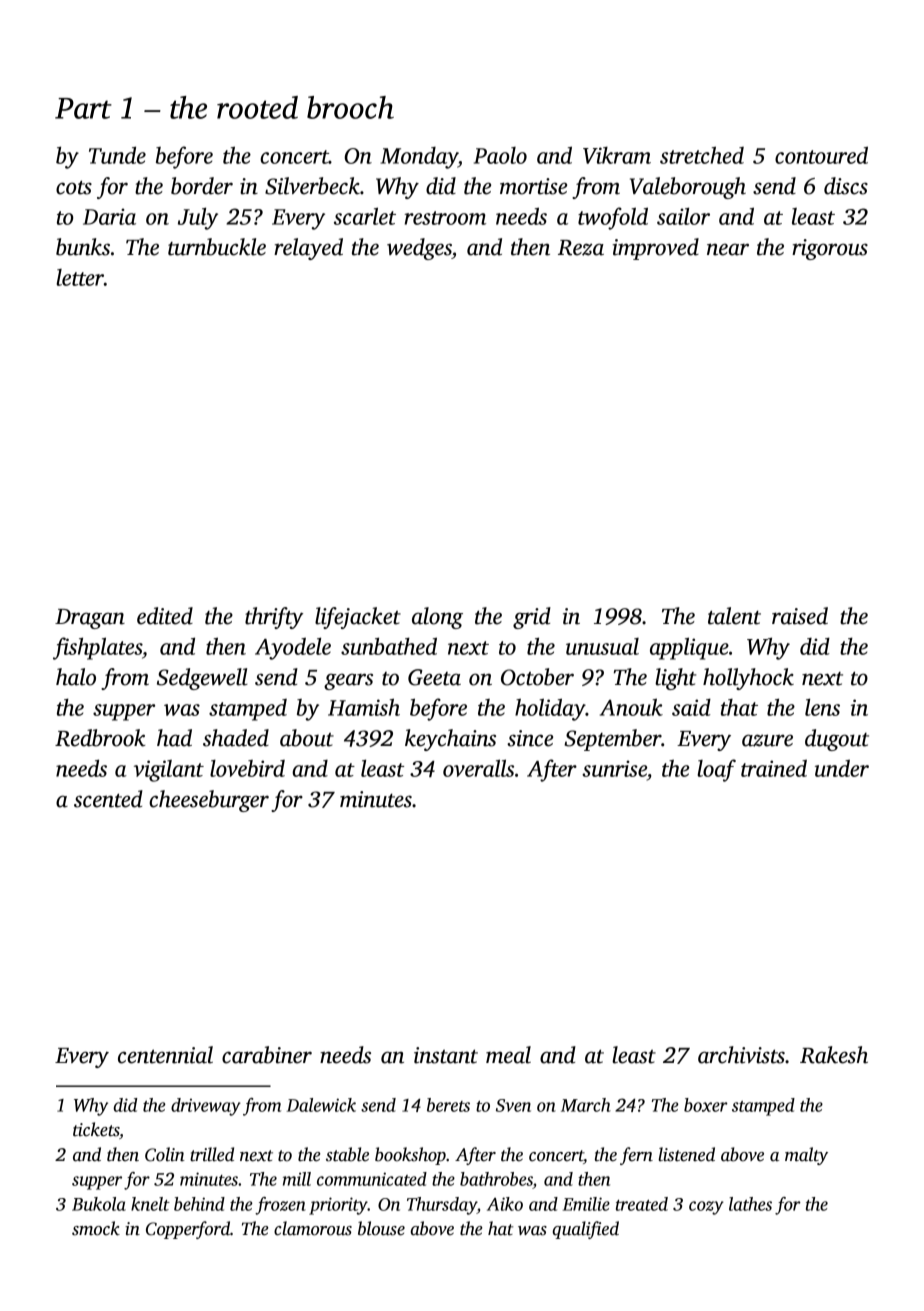 This image has height=1311, width=924. Describe the element at coordinates (478, 768) in the image. I see `overalls` at that location.
